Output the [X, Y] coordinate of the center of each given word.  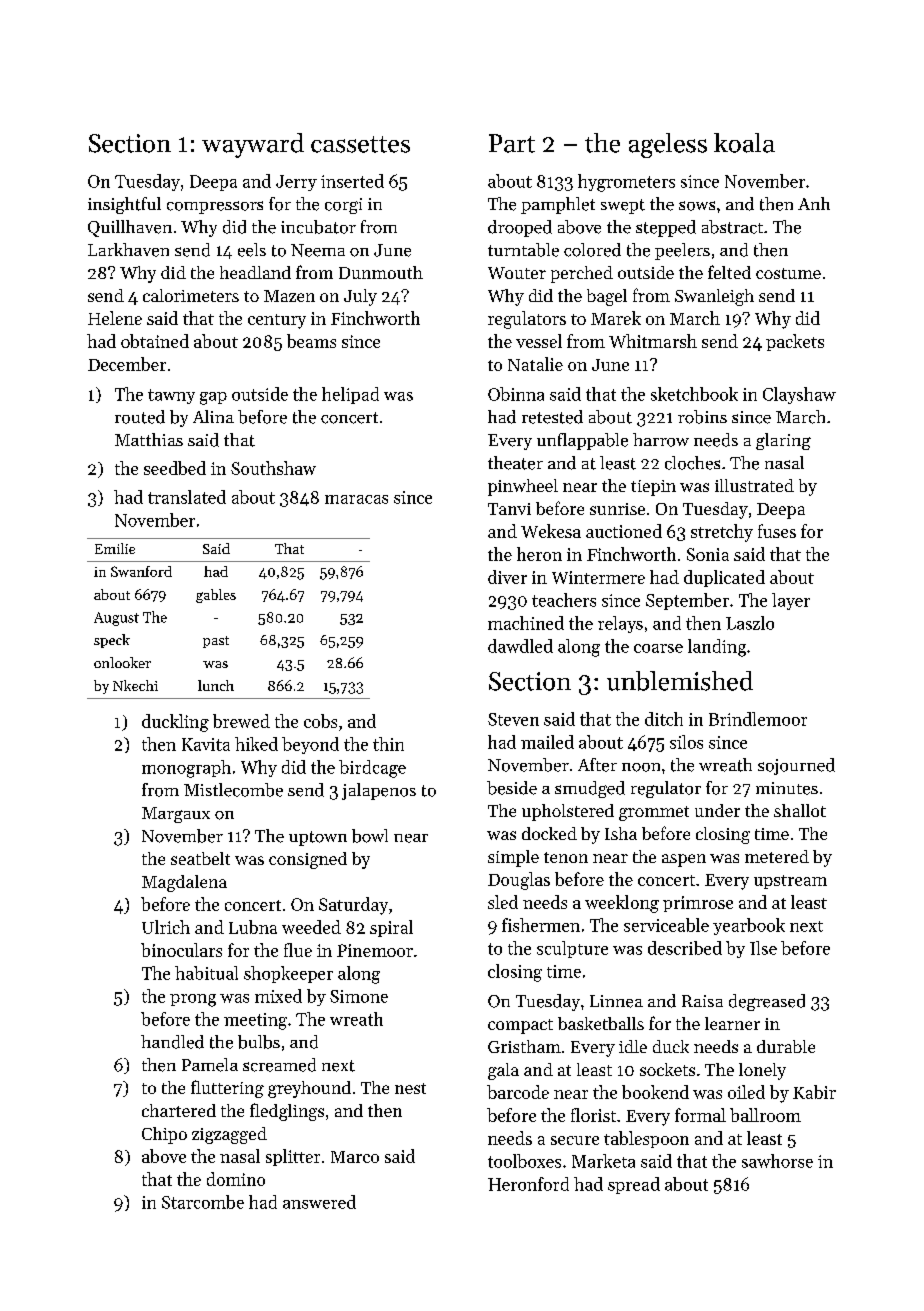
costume [788, 273]
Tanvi [509, 509]
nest [410, 1088]
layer [791, 601]
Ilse [763, 948]
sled [503, 902]
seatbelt [200, 858]
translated [187, 497]
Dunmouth [381, 272]
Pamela [210, 1065]
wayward [253, 145]
